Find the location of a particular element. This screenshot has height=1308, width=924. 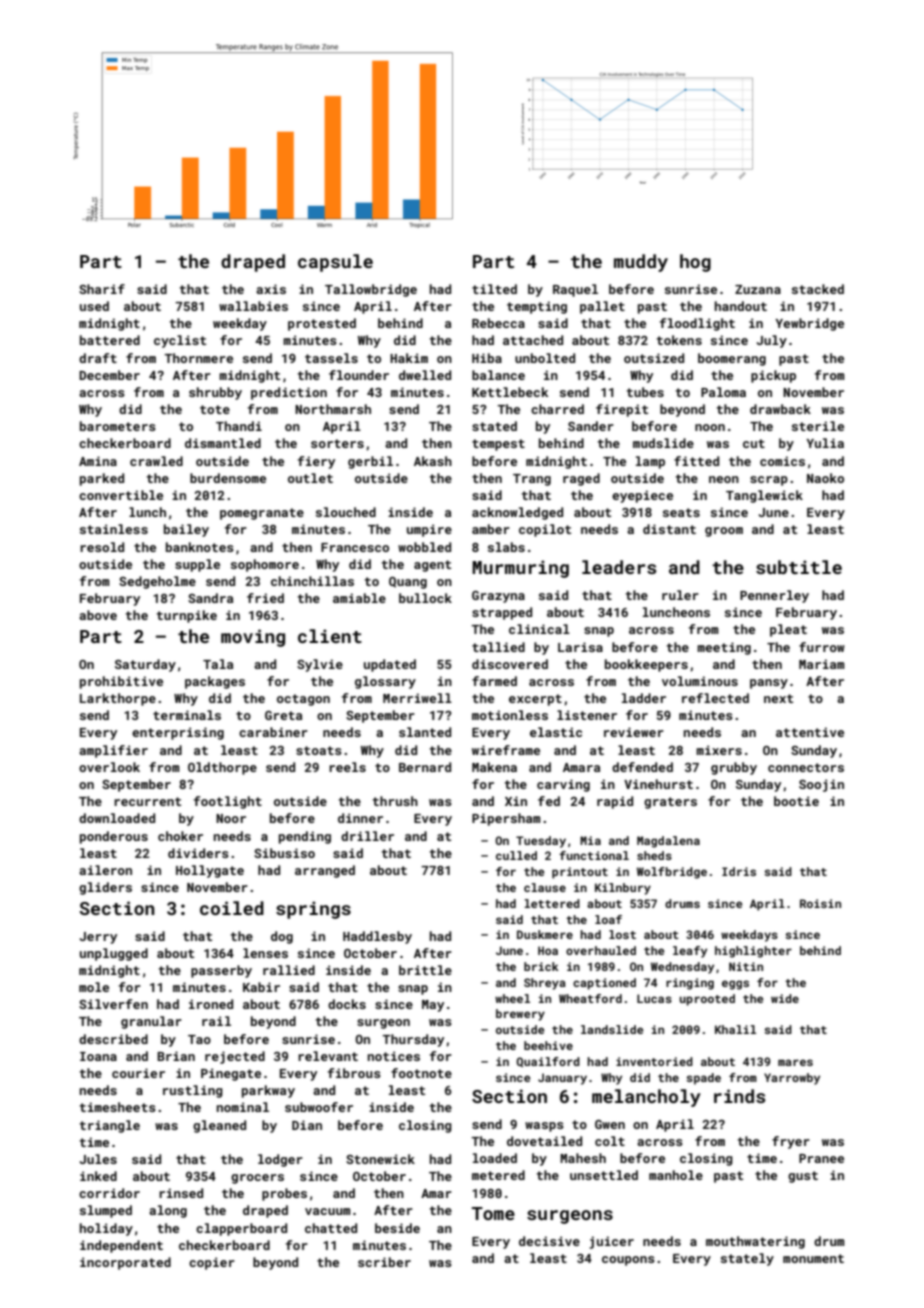

muddy is located at coordinates (641, 263).
